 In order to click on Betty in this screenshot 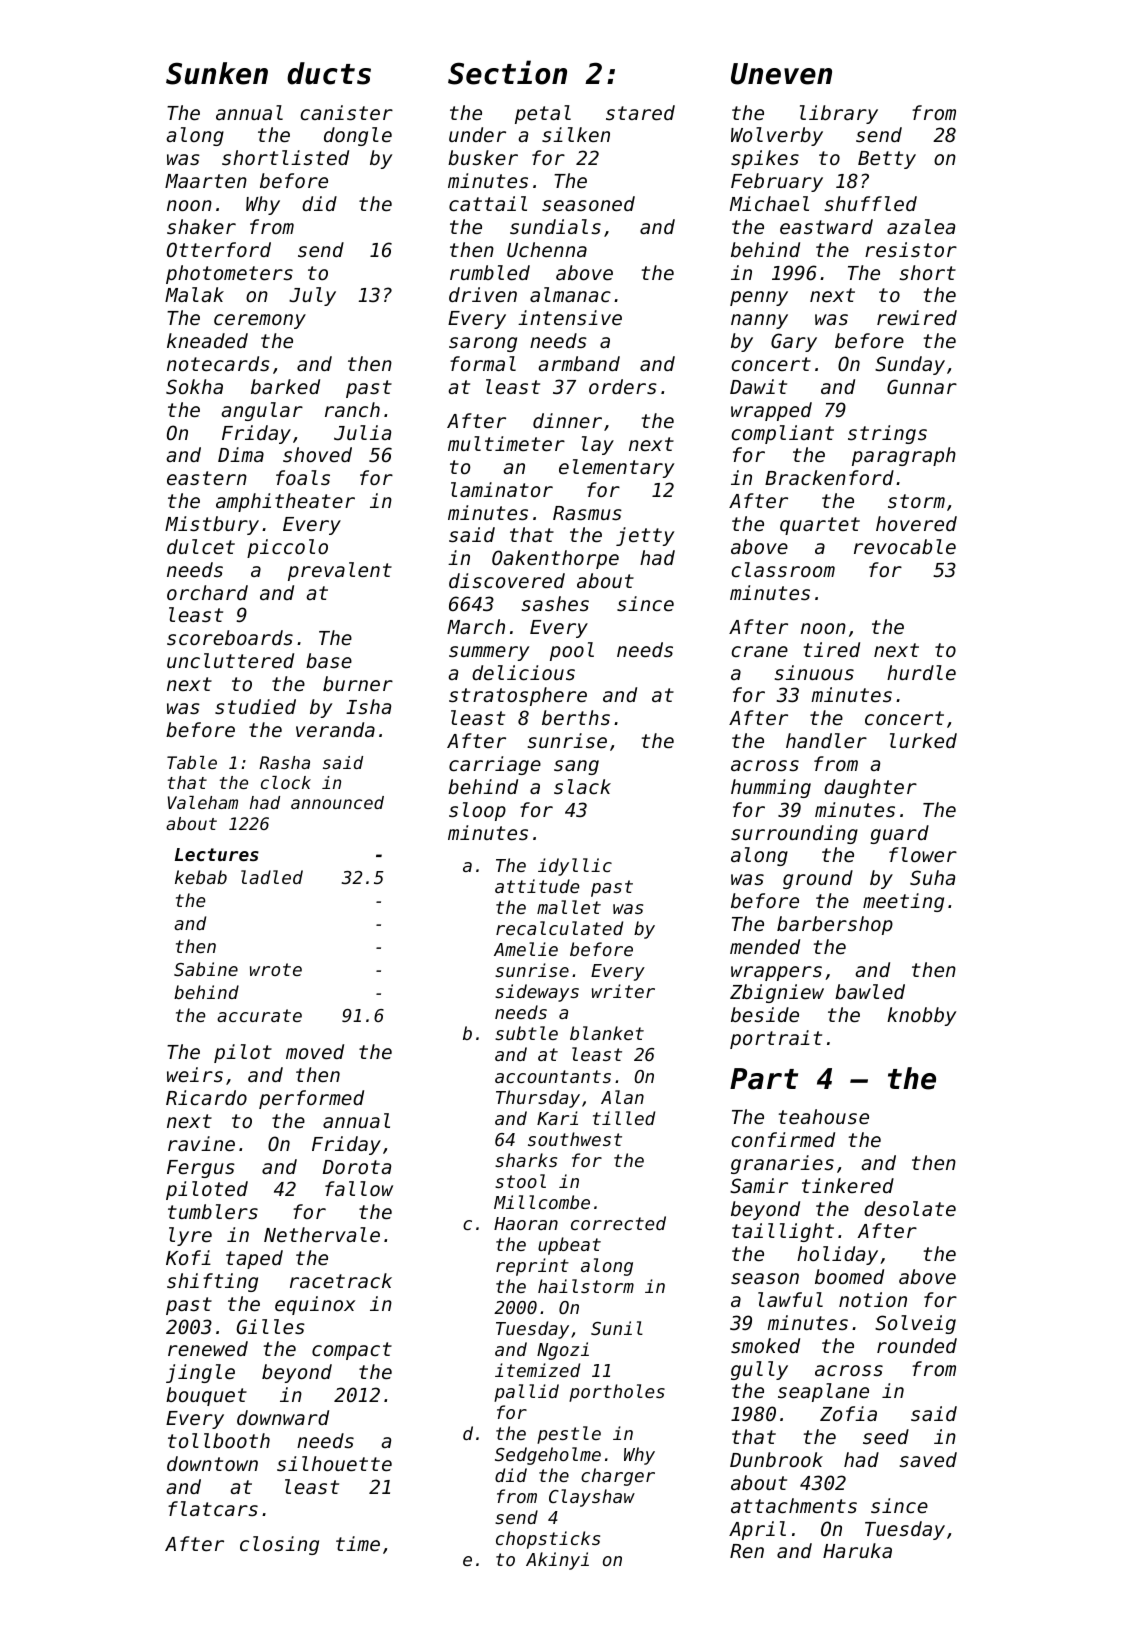, I will do `click(887, 160)`.
